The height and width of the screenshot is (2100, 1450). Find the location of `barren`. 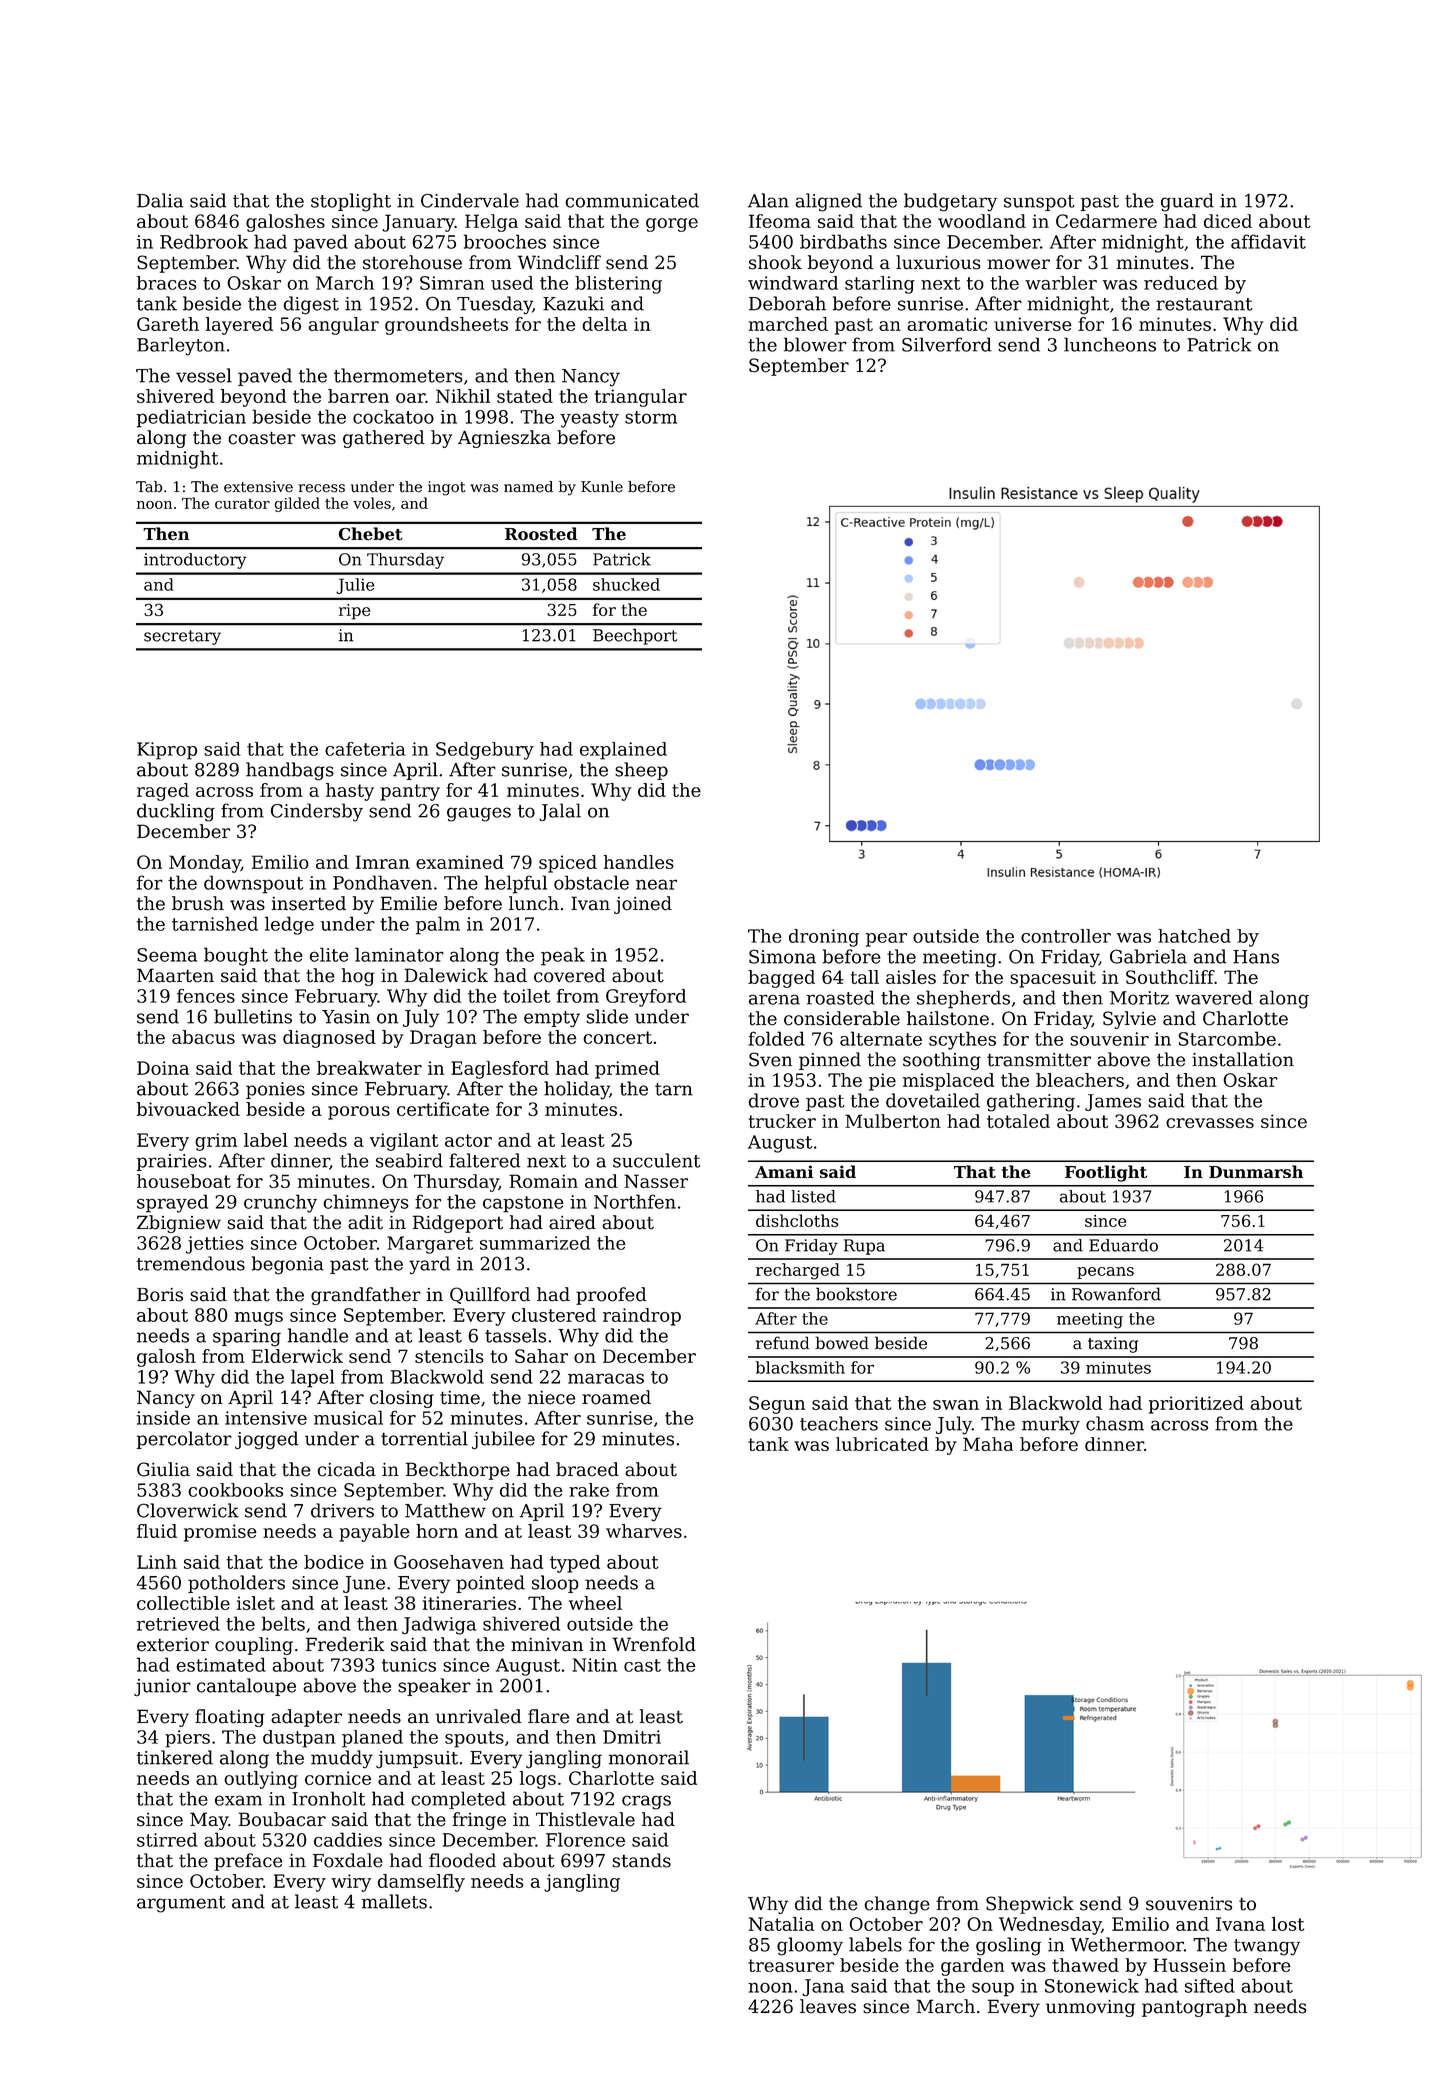

barren is located at coordinates (358, 396).
